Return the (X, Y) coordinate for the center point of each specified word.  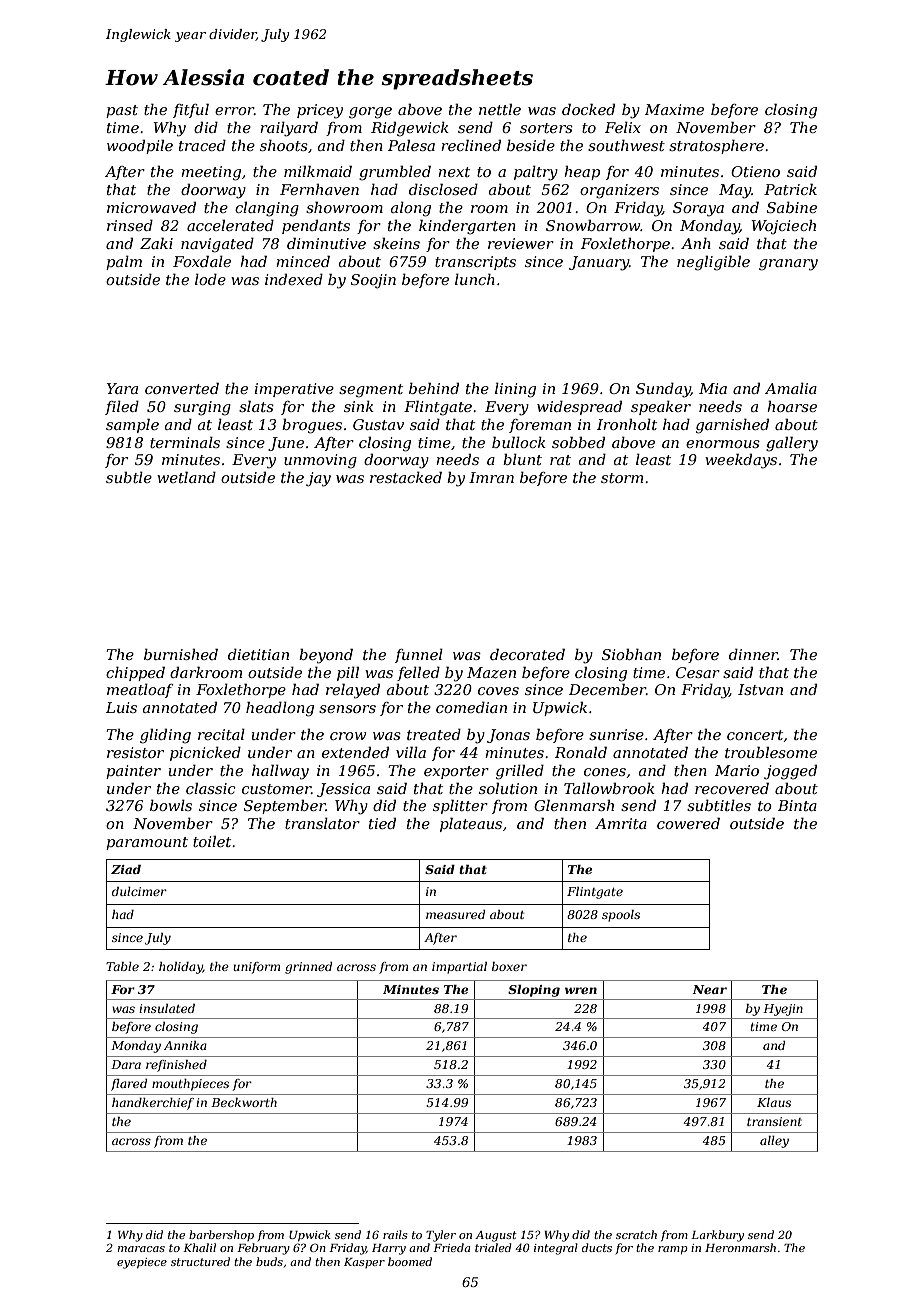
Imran (491, 477)
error (234, 111)
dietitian (258, 654)
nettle (500, 109)
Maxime (674, 109)
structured (200, 1261)
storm (622, 478)
